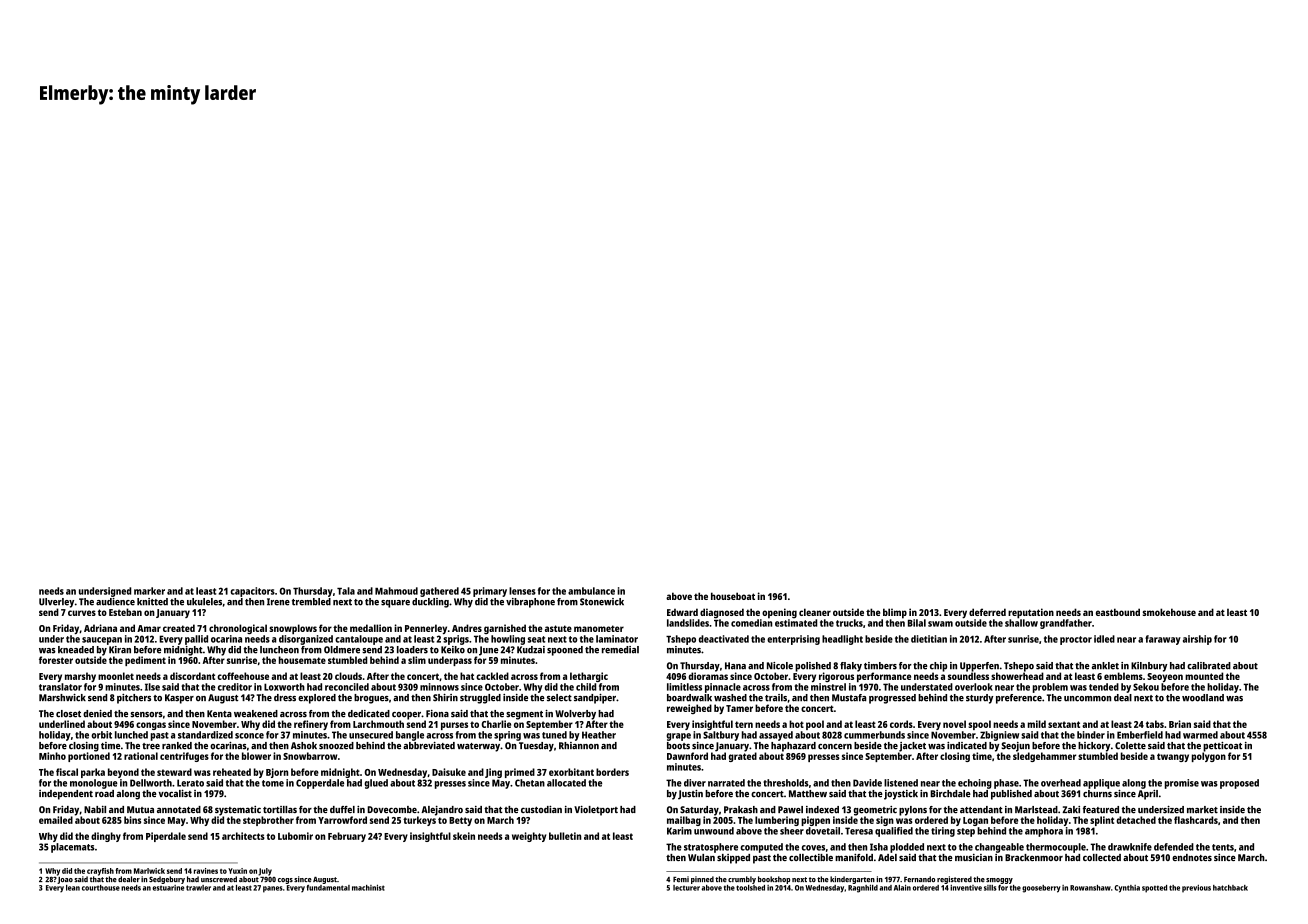 The width and height of the page is (1308, 924). What do you see at coordinates (368, 887) in the page?
I see `machinist` at bounding box center [368, 887].
